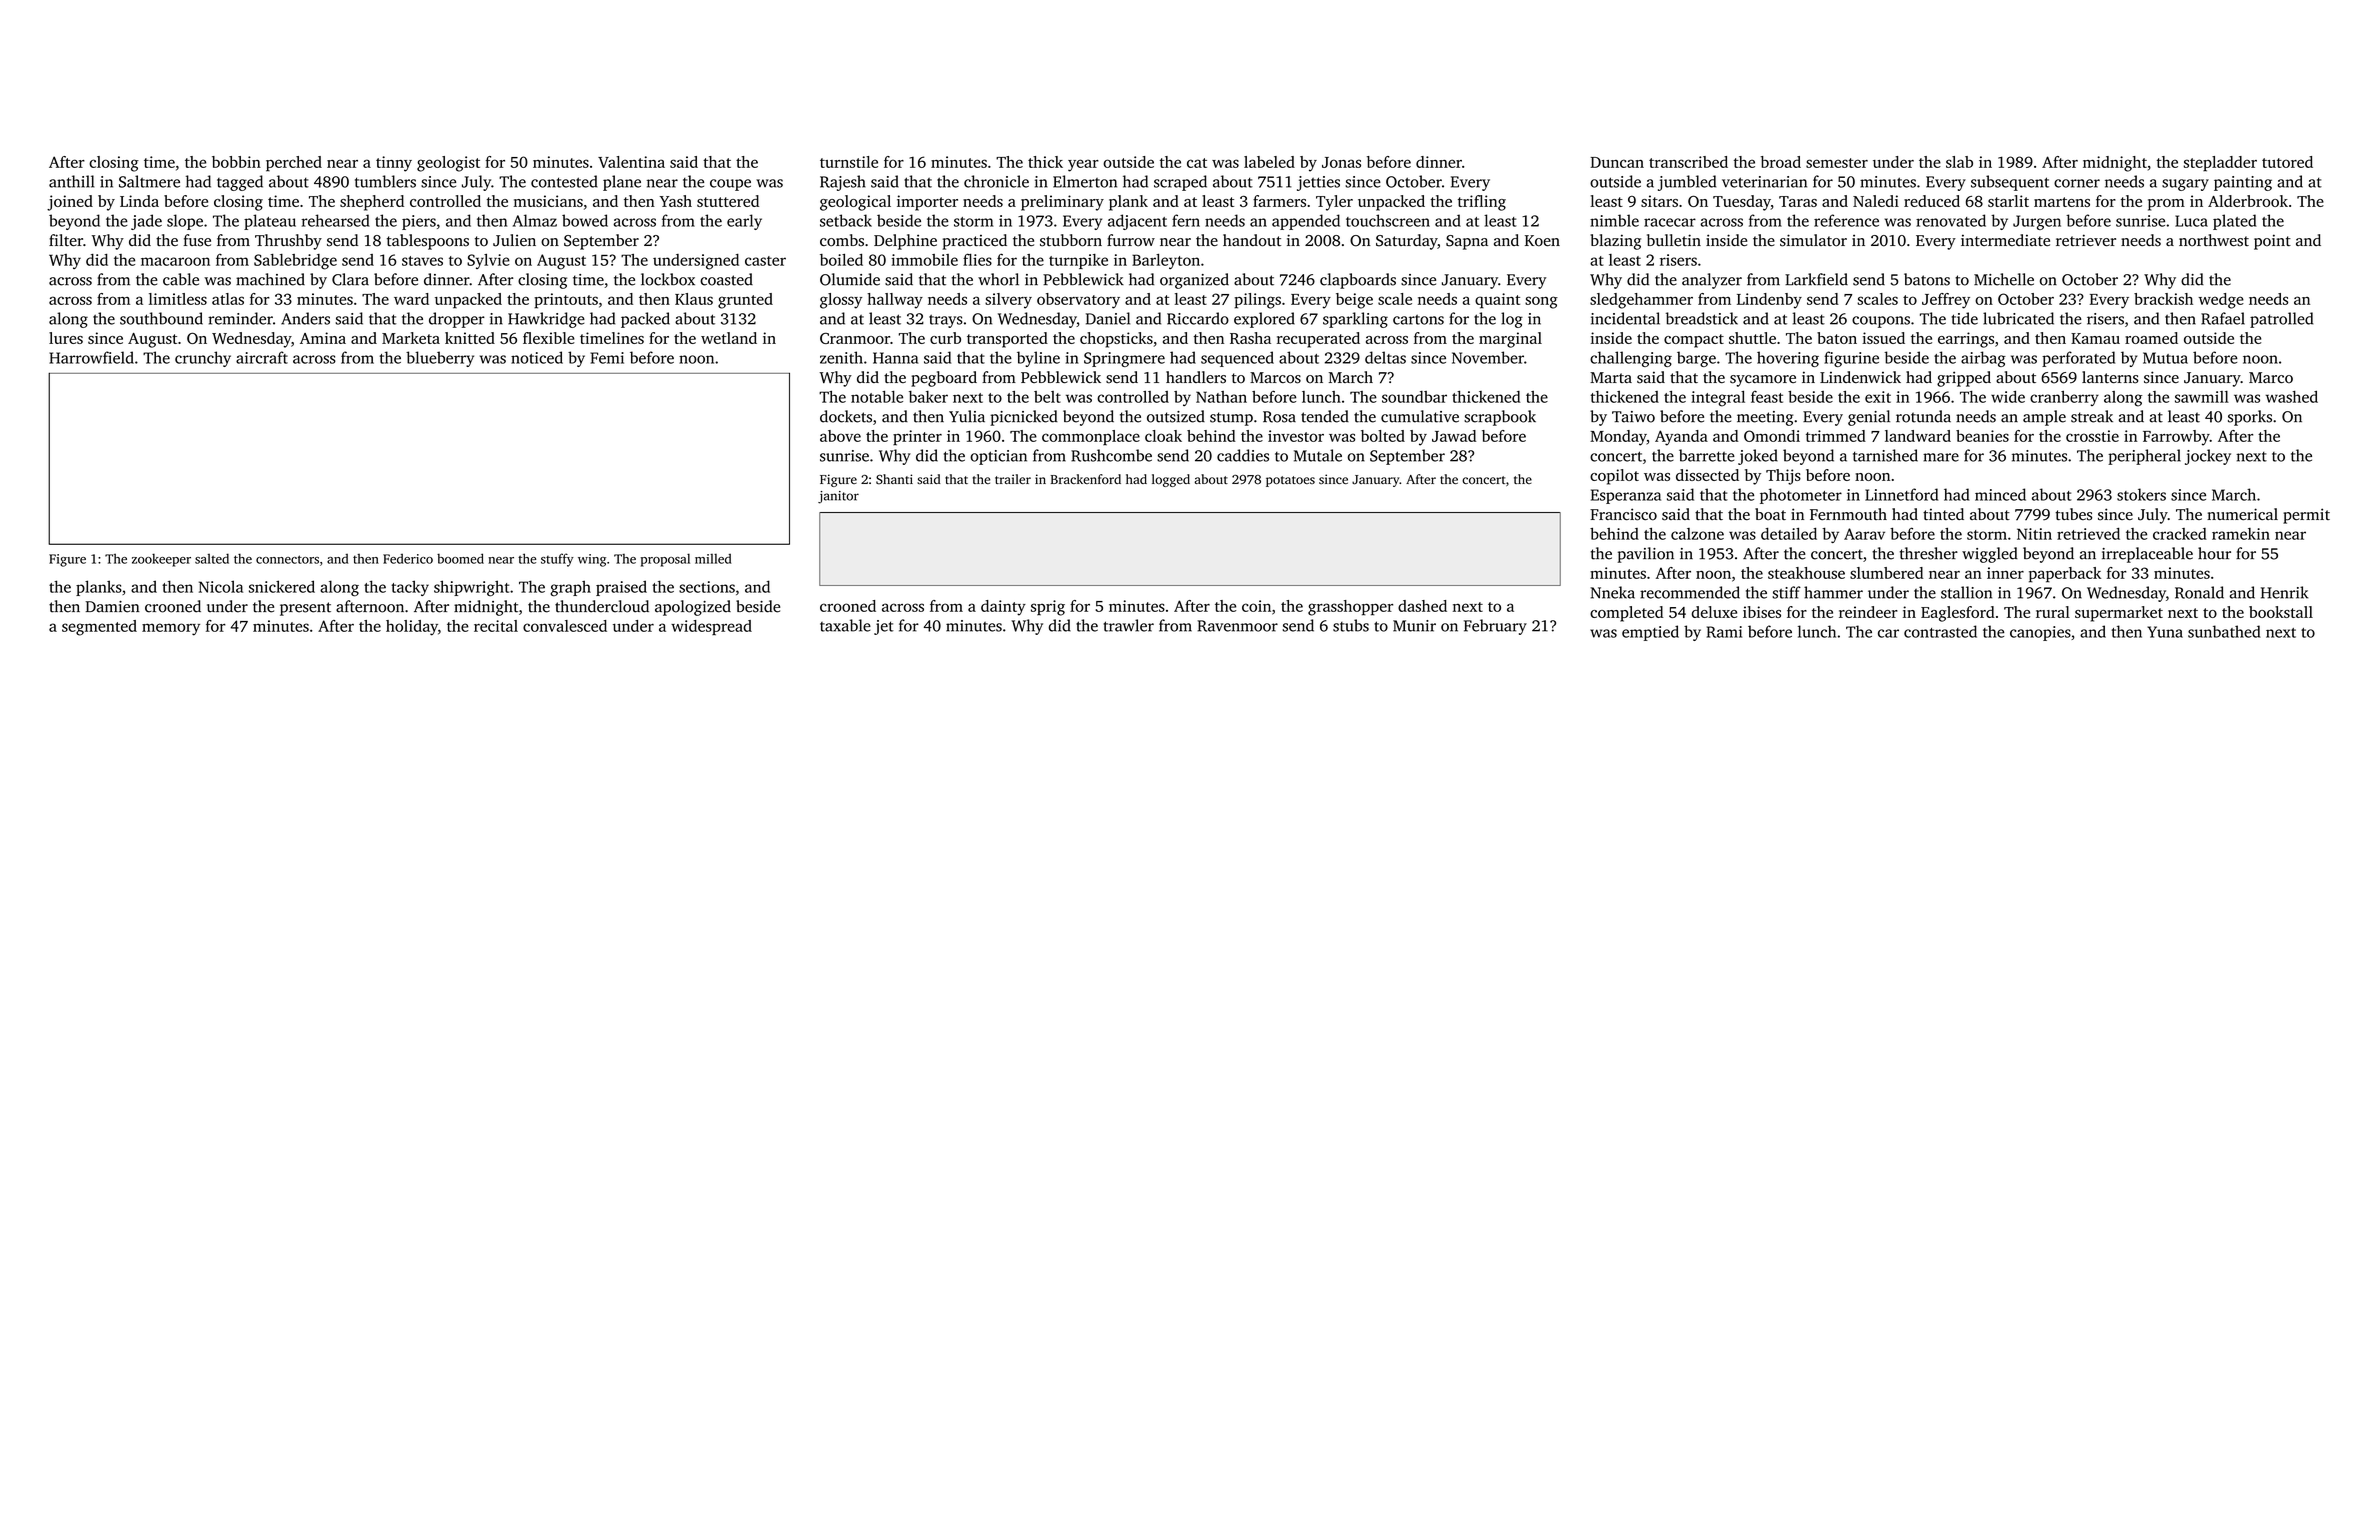 Image resolution: width=2380 pixels, height=1540 pixels. I want to click on memory, so click(171, 629).
